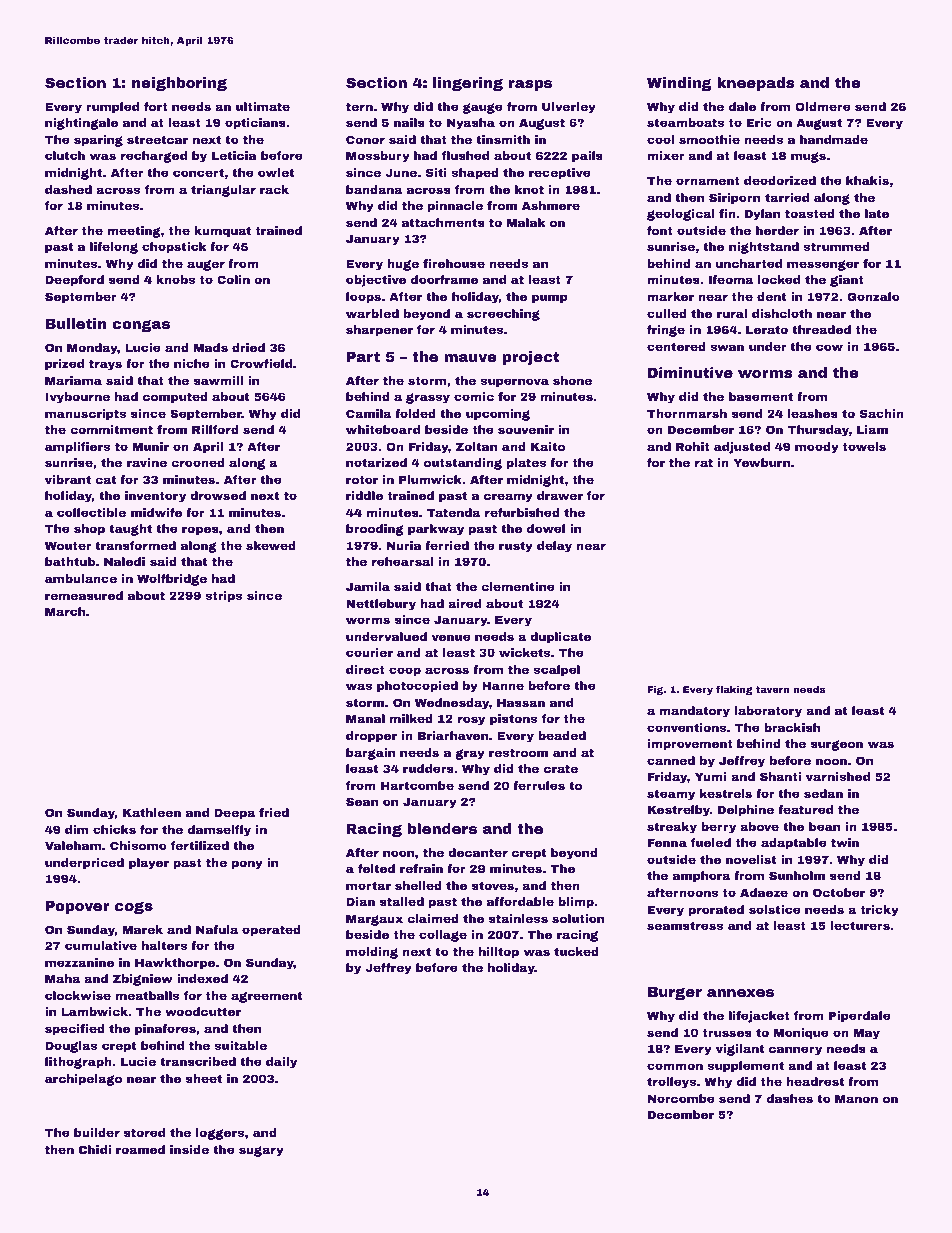 This screenshot has height=1233, width=952. What do you see at coordinates (468, 84) in the screenshot?
I see `lingering` at bounding box center [468, 84].
